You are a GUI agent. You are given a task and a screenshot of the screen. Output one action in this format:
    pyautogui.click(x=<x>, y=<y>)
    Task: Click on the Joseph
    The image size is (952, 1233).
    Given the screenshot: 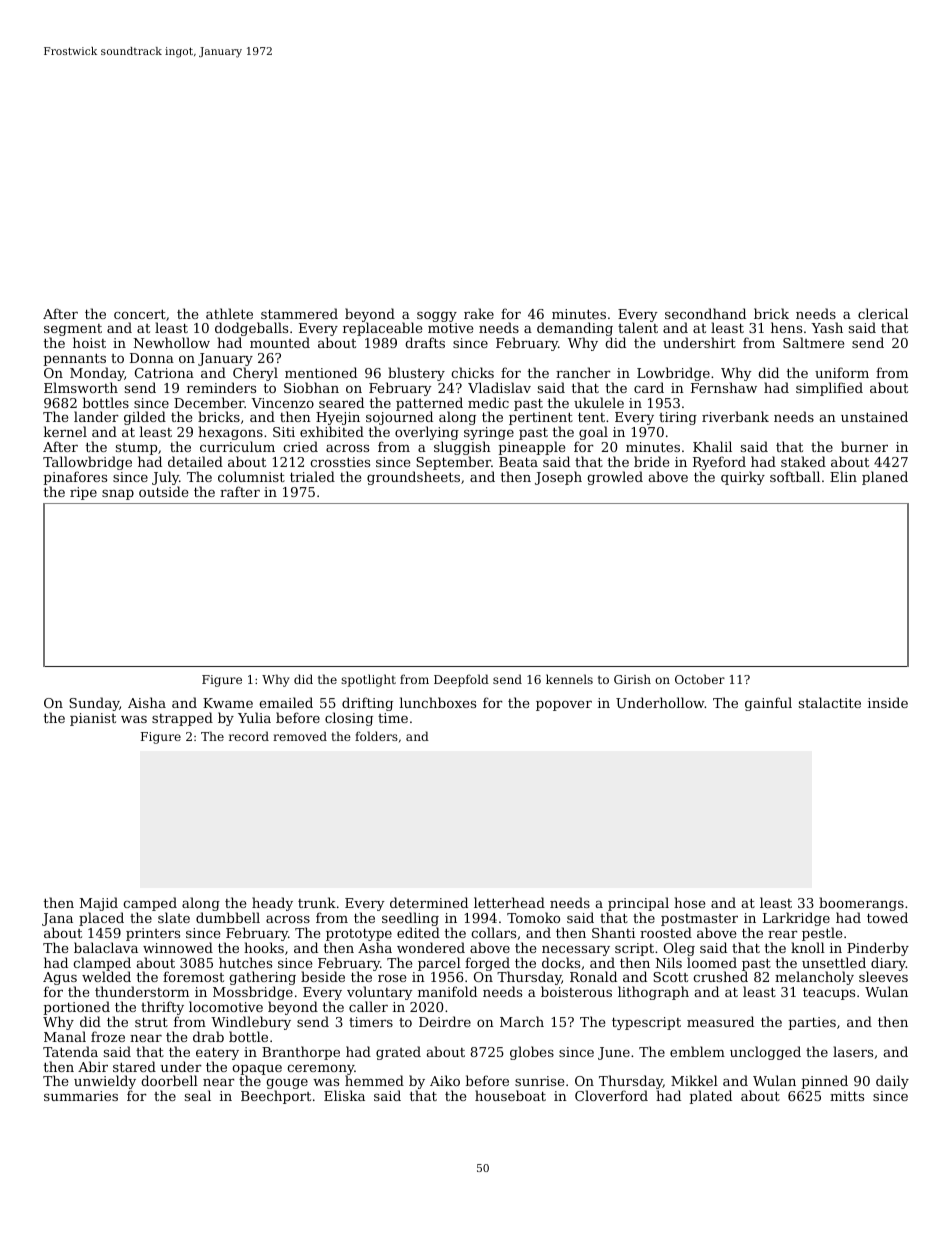 What is the action you would take?
    pyautogui.click(x=558, y=478)
